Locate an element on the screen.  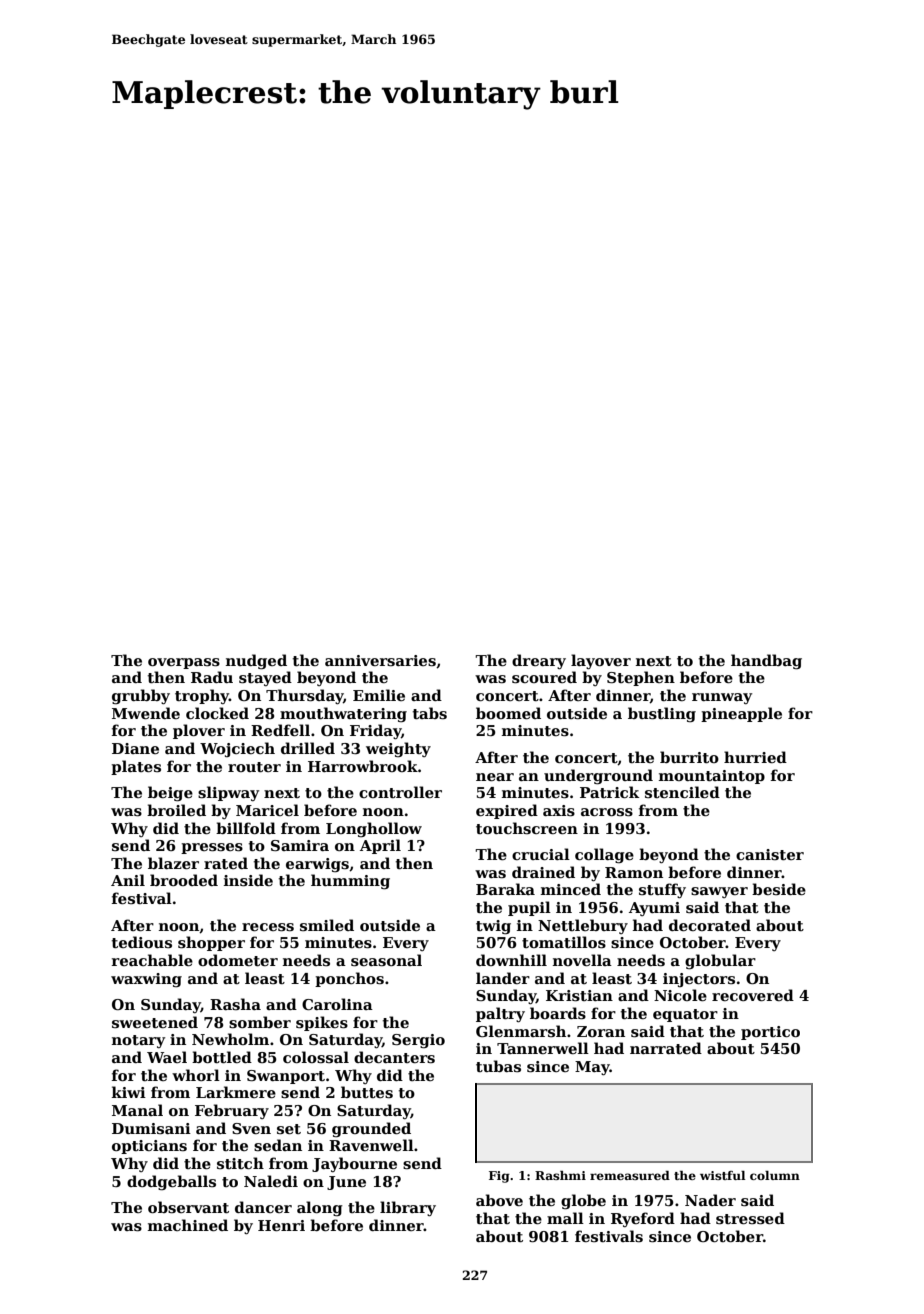
spikes is located at coordinates (322, 1023).
